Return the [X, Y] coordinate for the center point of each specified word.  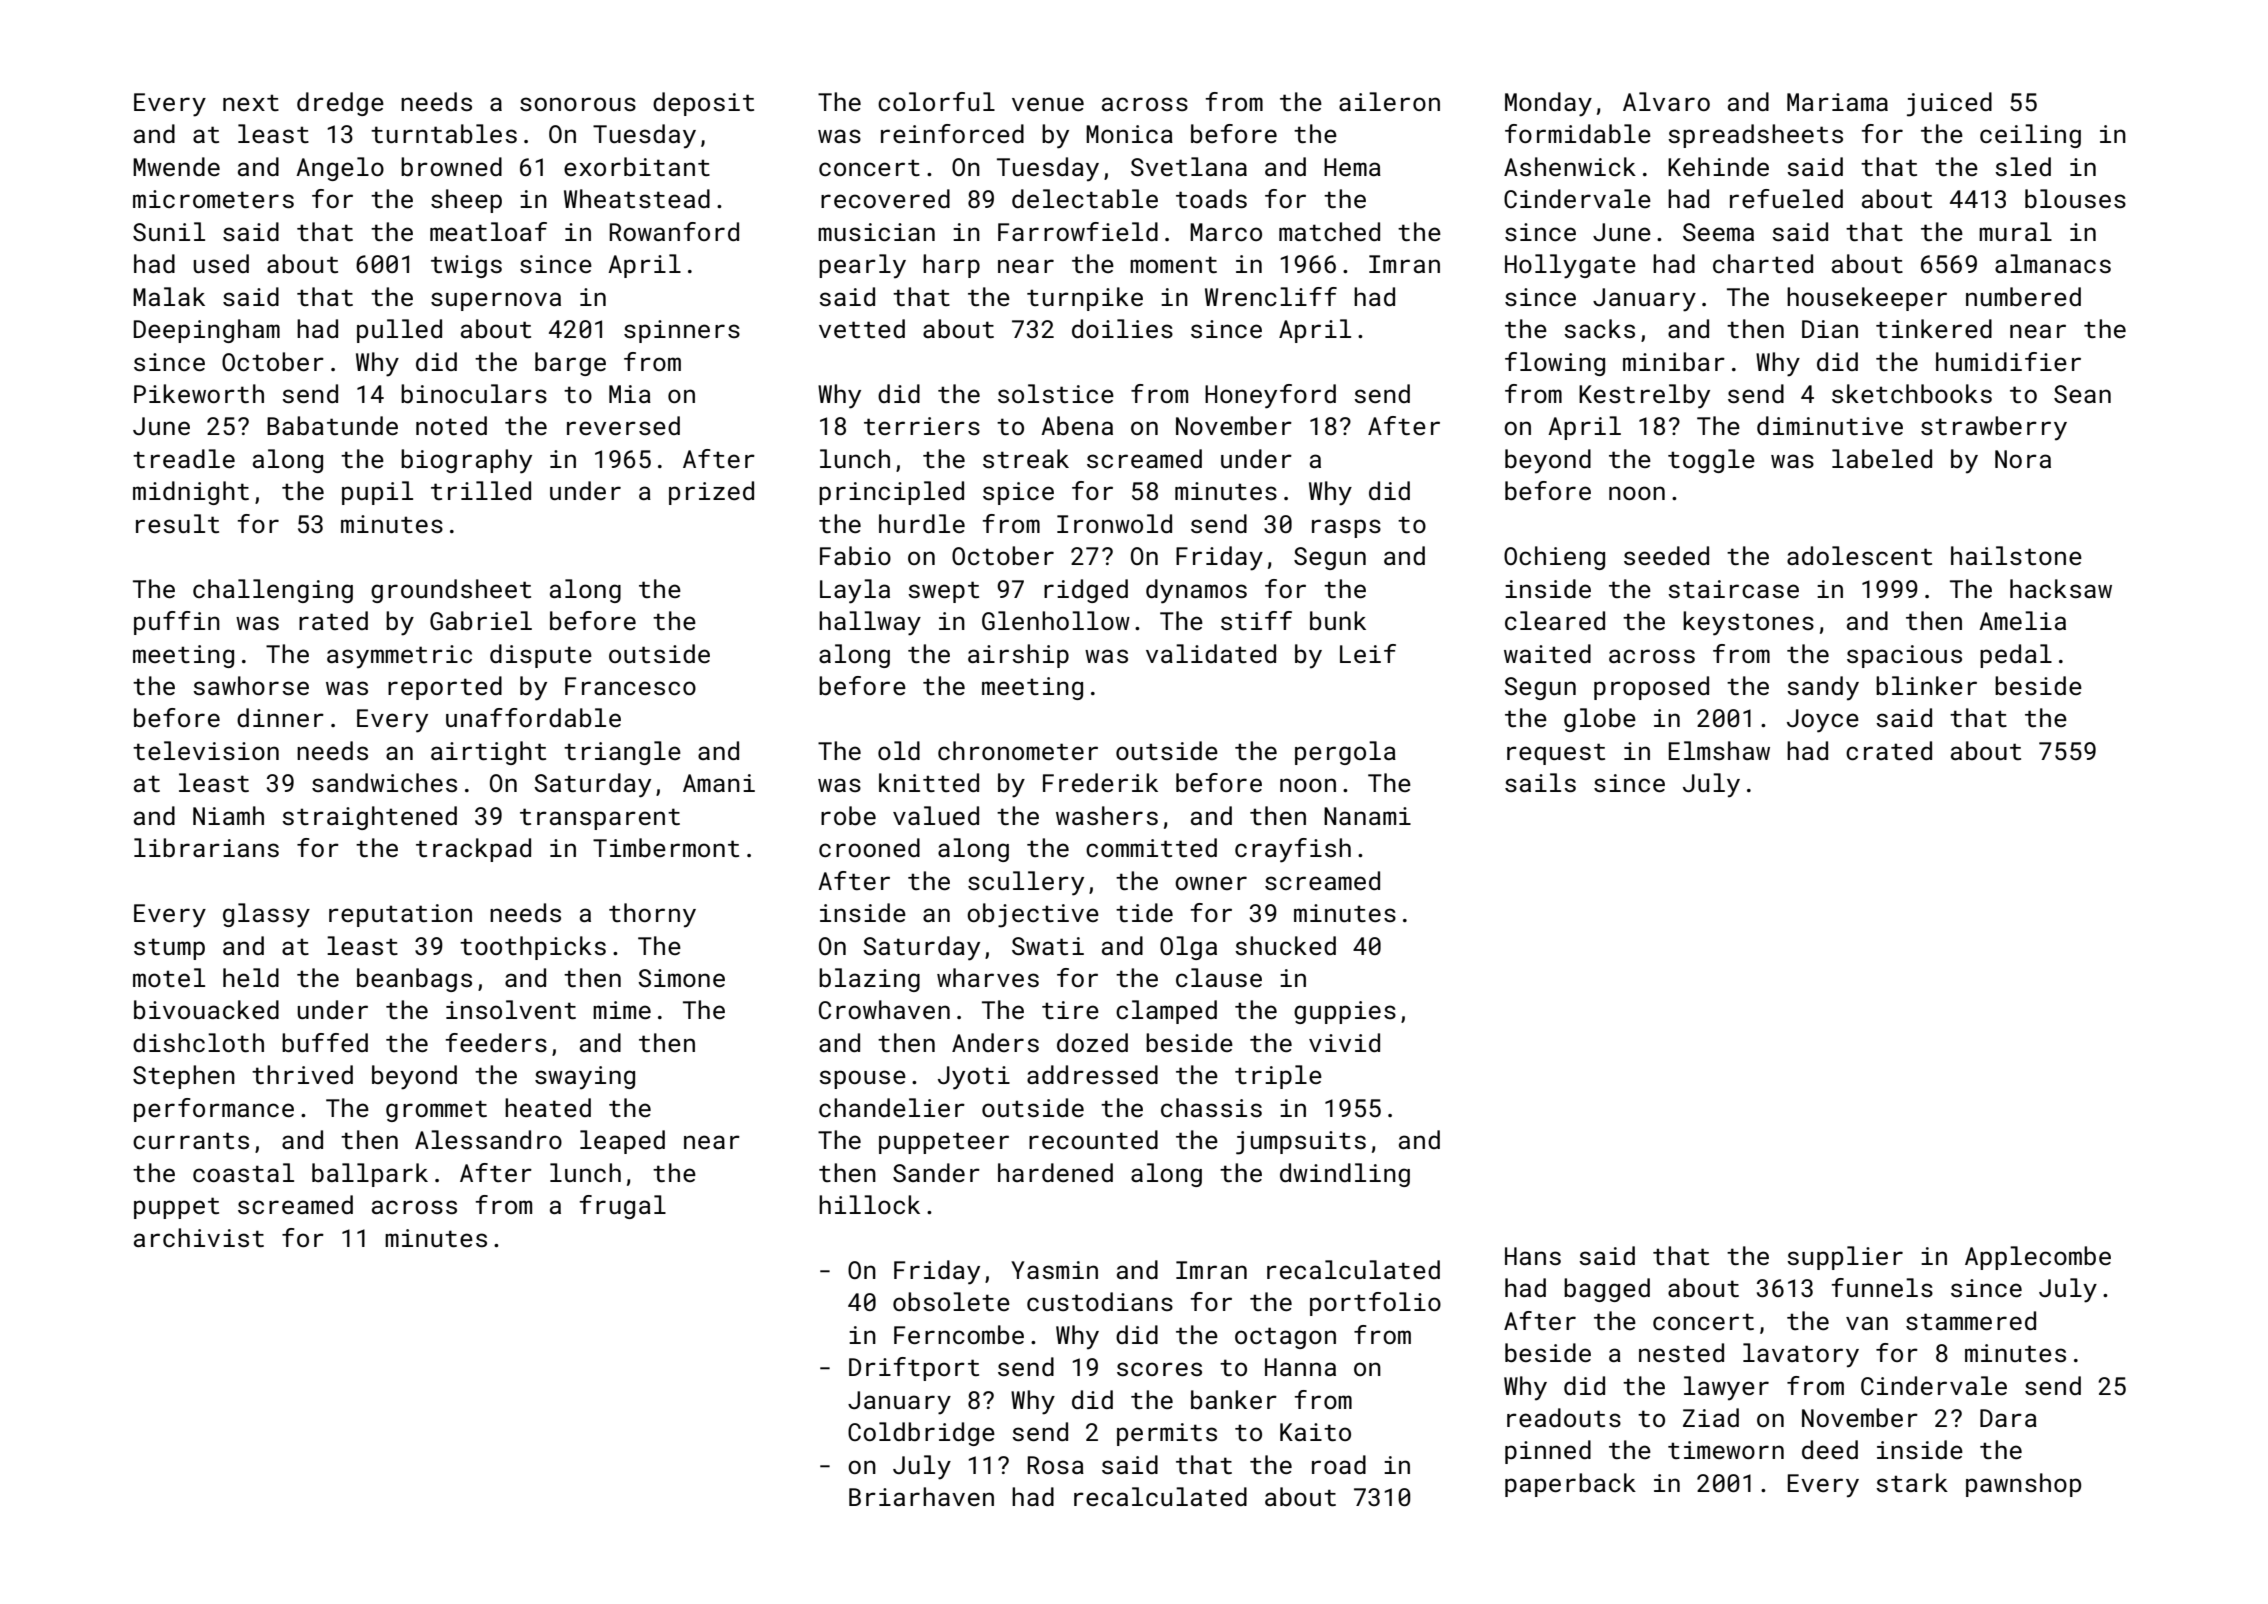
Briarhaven [921, 1496]
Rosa [1056, 1465]
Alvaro [1666, 101]
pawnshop [2023, 1485]
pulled [399, 331]
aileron [1389, 101]
